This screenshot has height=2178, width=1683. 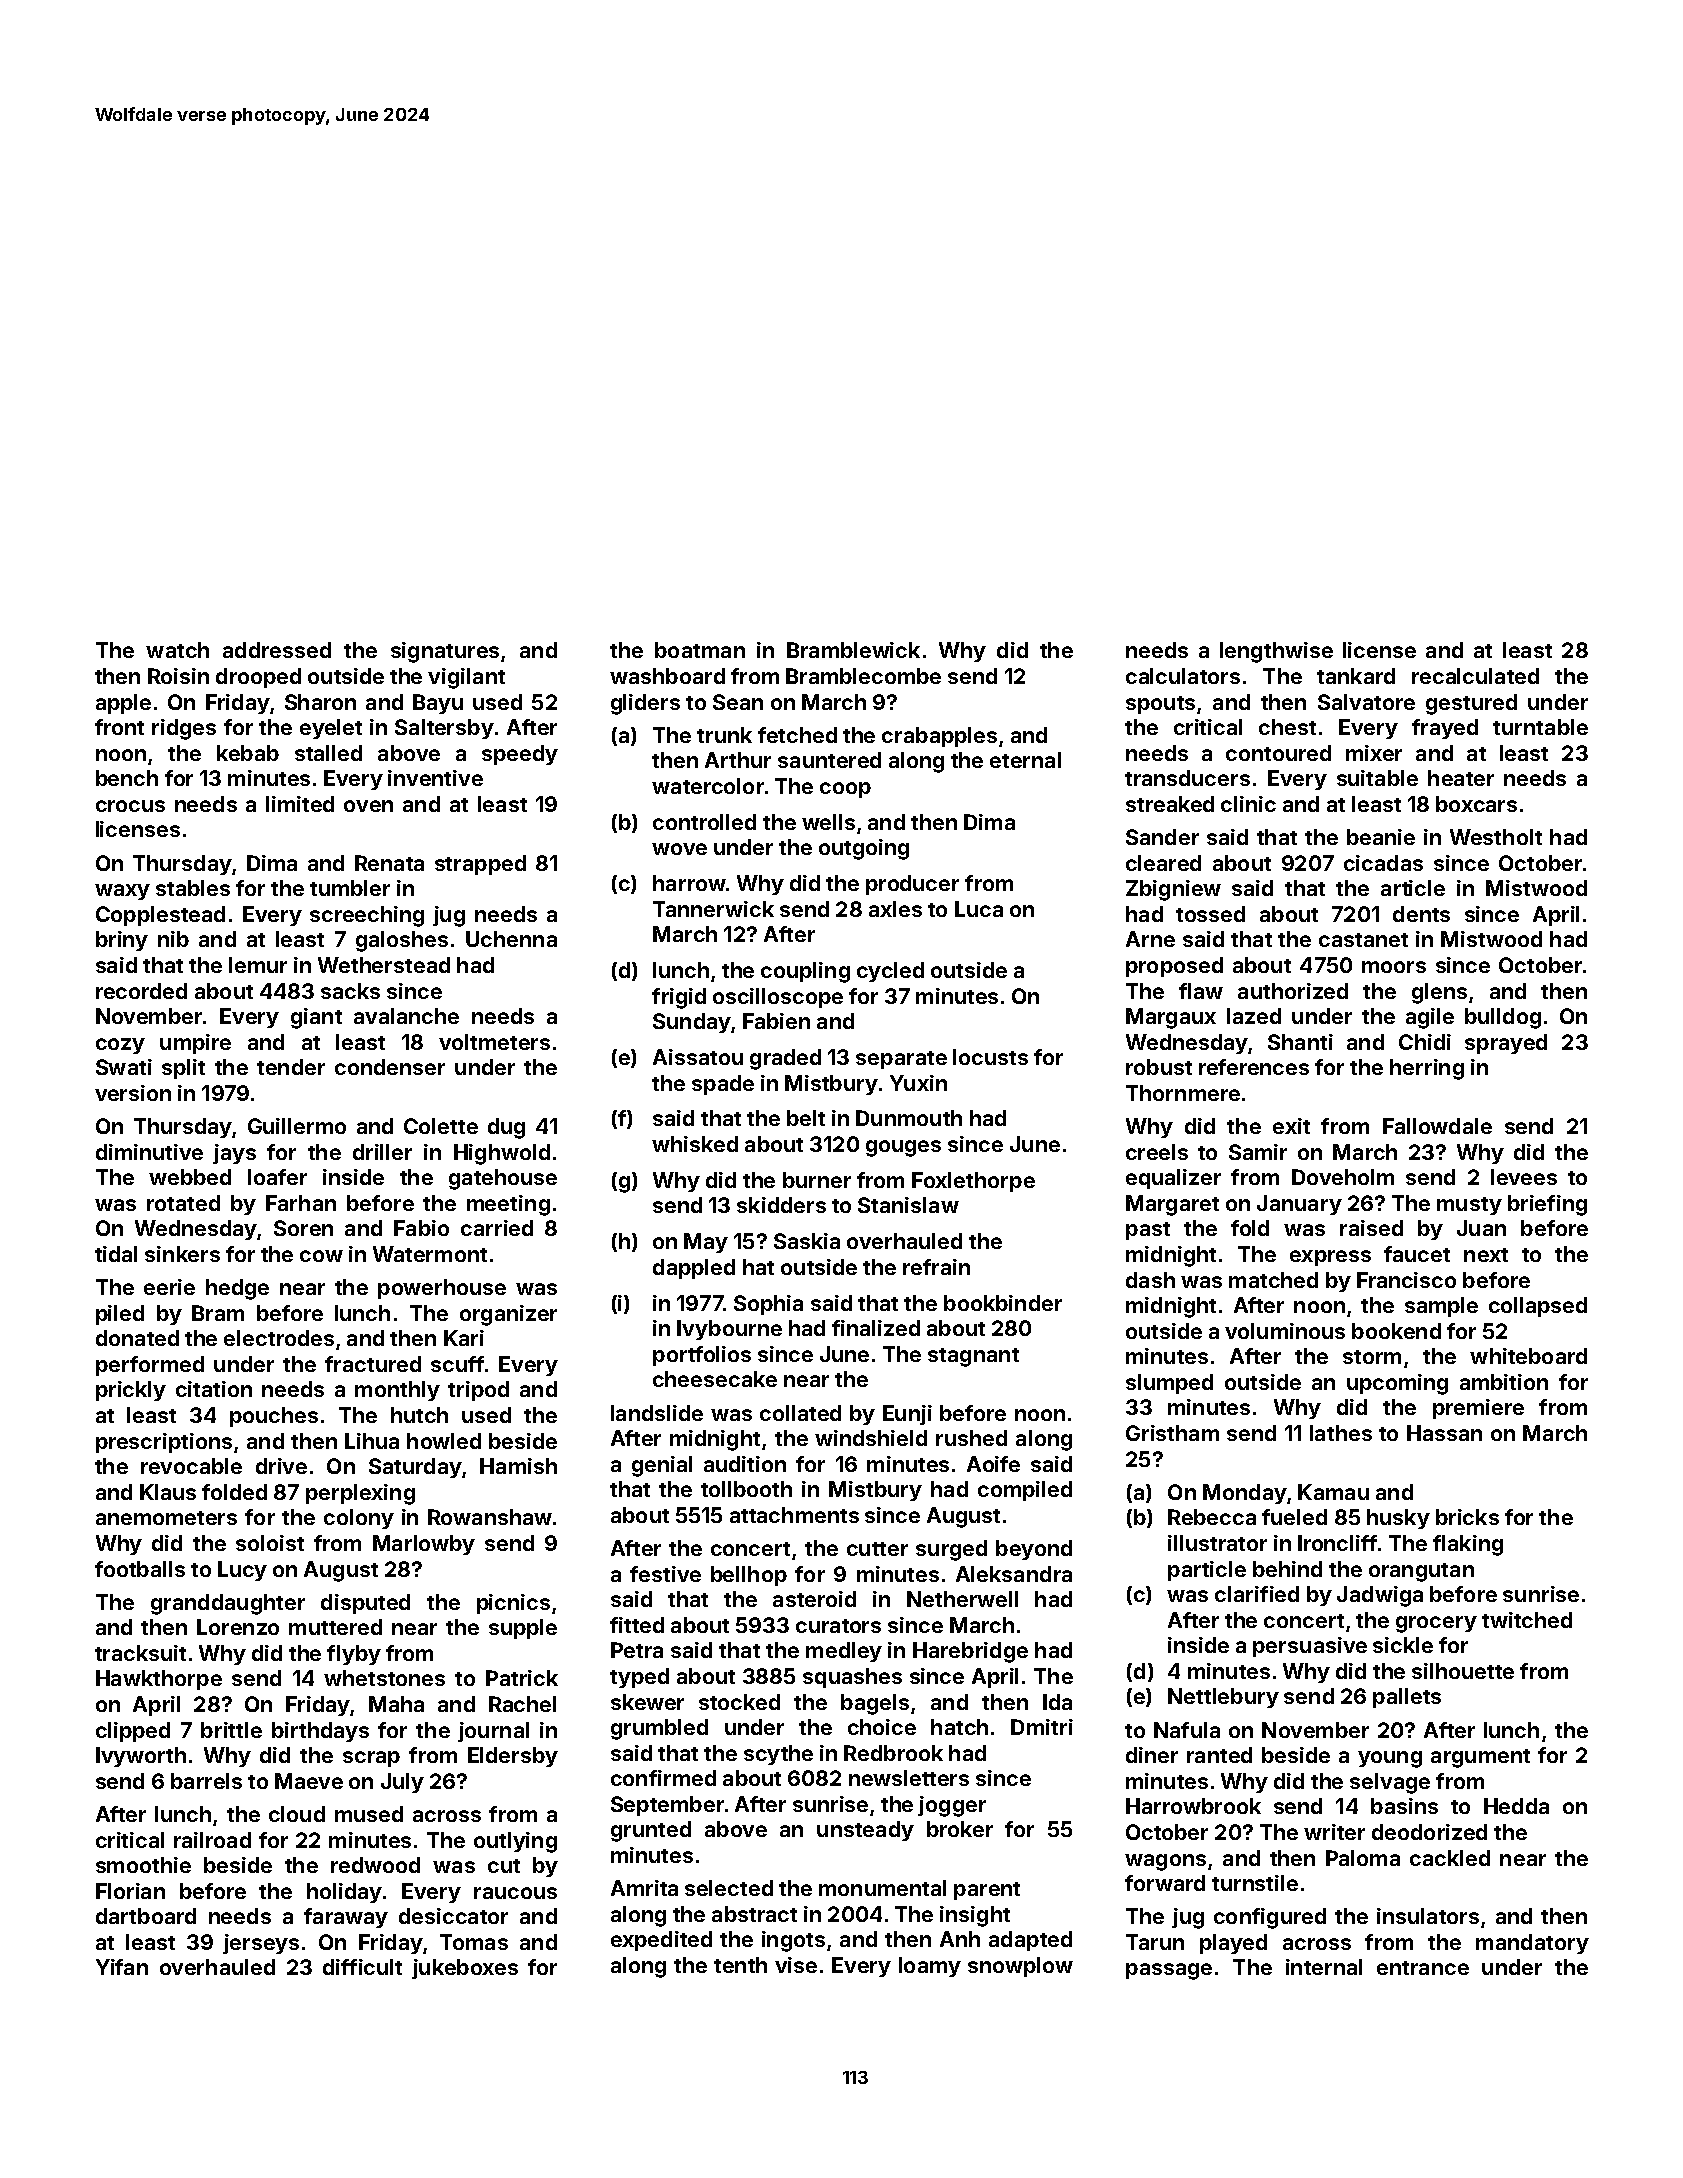 What do you see at coordinates (1276, 652) in the screenshot?
I see `lengthwise` at bounding box center [1276, 652].
